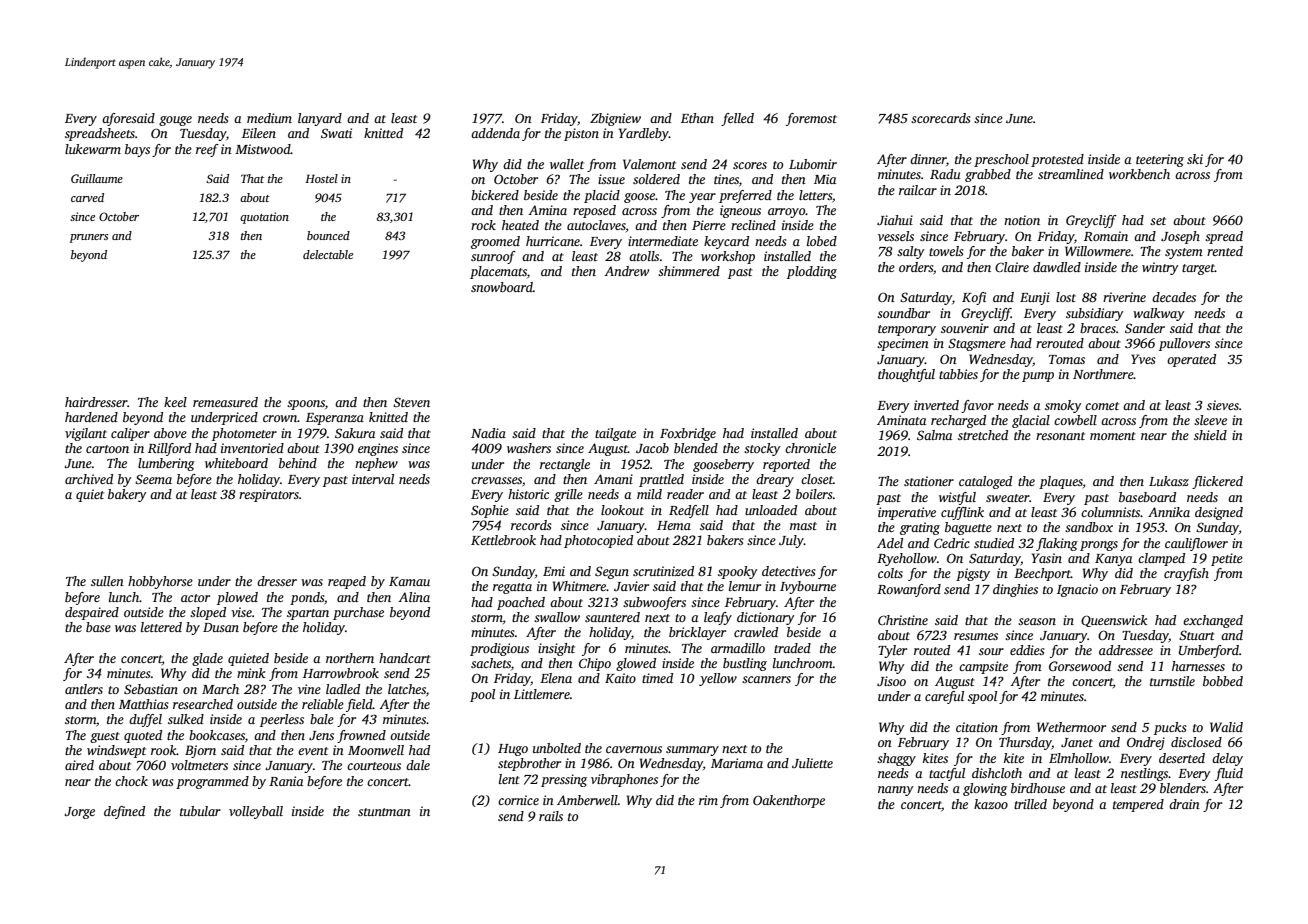  Describe the element at coordinates (697, 118) in the page. I see `Ethan` at that location.
